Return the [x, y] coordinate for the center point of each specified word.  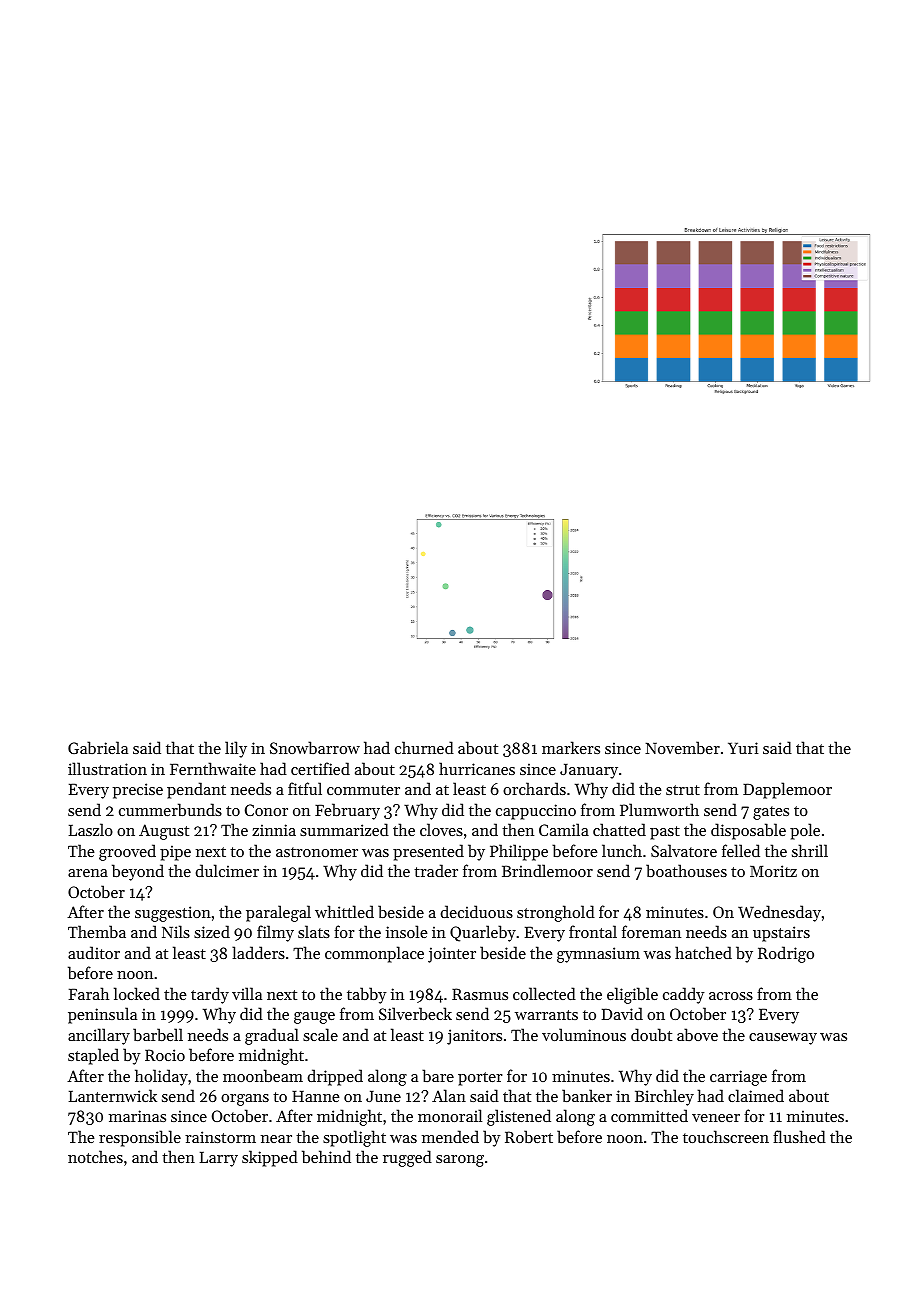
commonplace [374, 954]
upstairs [781, 934]
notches [95, 1156]
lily [236, 749]
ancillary [99, 1036]
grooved [127, 852]
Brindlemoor [547, 870]
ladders [258, 952]
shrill [810, 850]
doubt [651, 1034]
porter [480, 1079]
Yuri [743, 748]
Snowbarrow [315, 747]
